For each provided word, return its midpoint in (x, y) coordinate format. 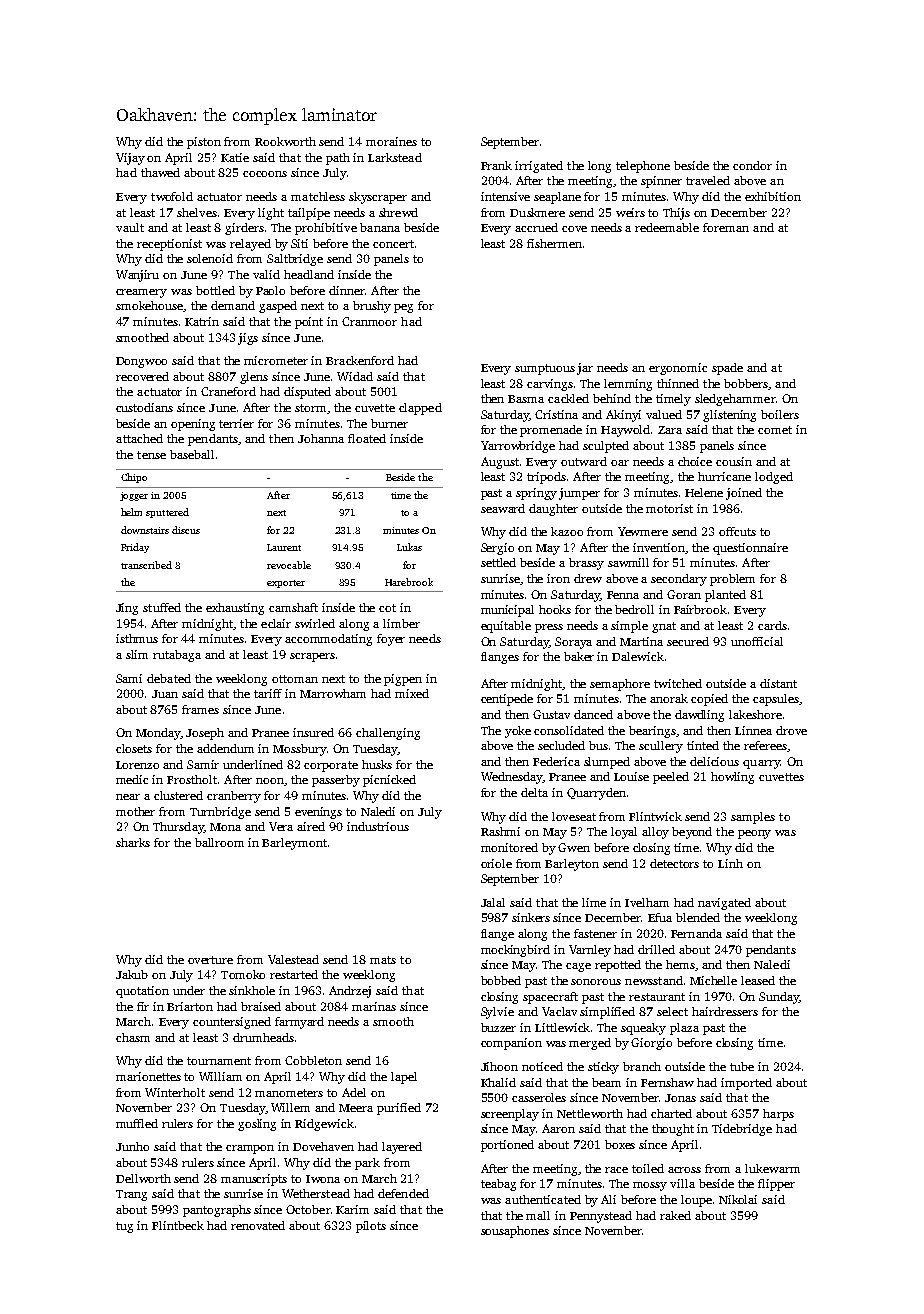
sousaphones (515, 1232)
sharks (133, 842)
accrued (536, 227)
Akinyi (623, 416)
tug (124, 1227)
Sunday (779, 998)
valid (266, 274)
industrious (378, 826)
